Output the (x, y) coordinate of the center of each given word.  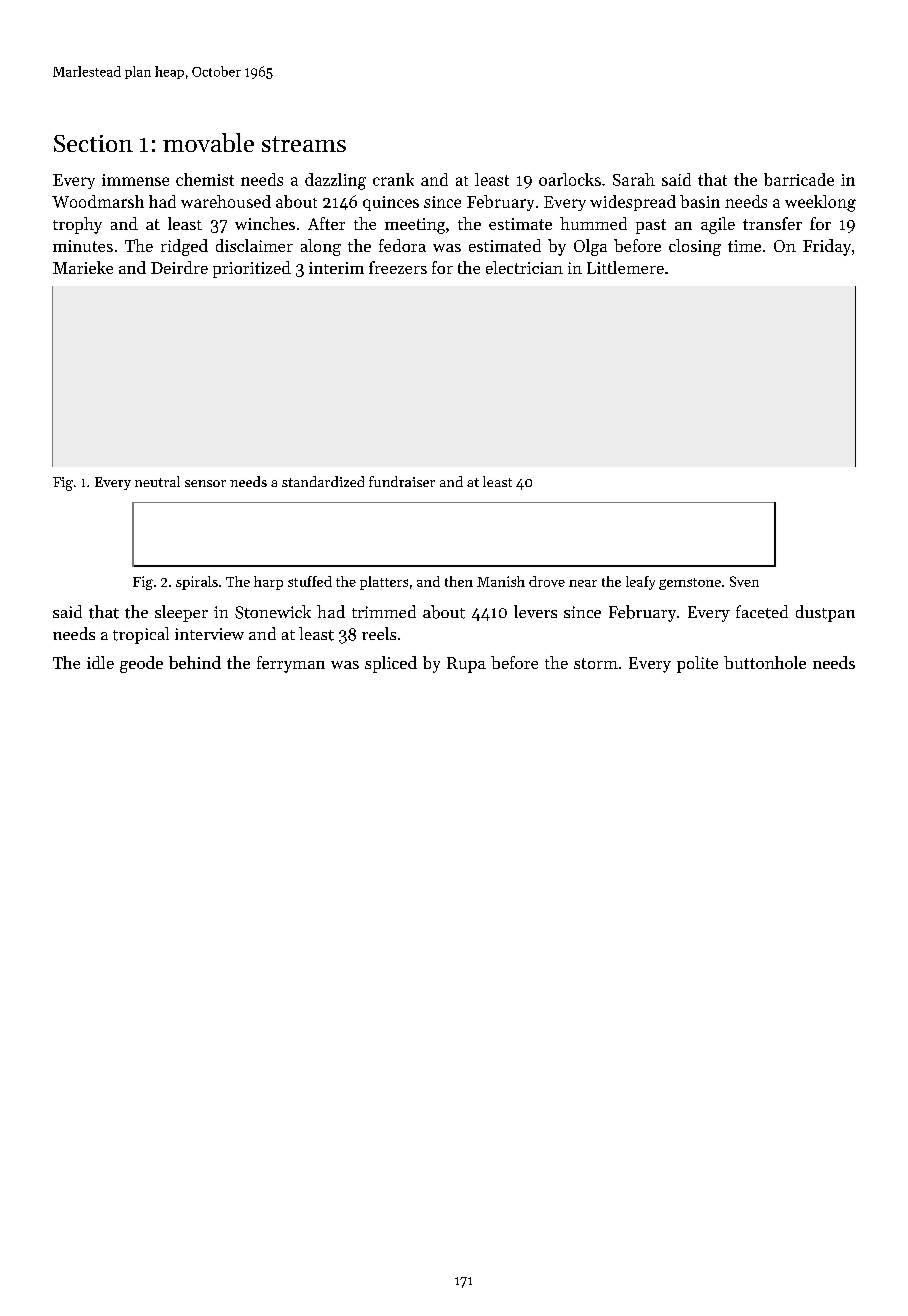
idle (100, 662)
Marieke (83, 267)
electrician (524, 267)
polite (697, 664)
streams (304, 144)
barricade (799, 179)
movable (208, 142)
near (583, 583)
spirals (197, 583)
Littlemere (625, 267)
